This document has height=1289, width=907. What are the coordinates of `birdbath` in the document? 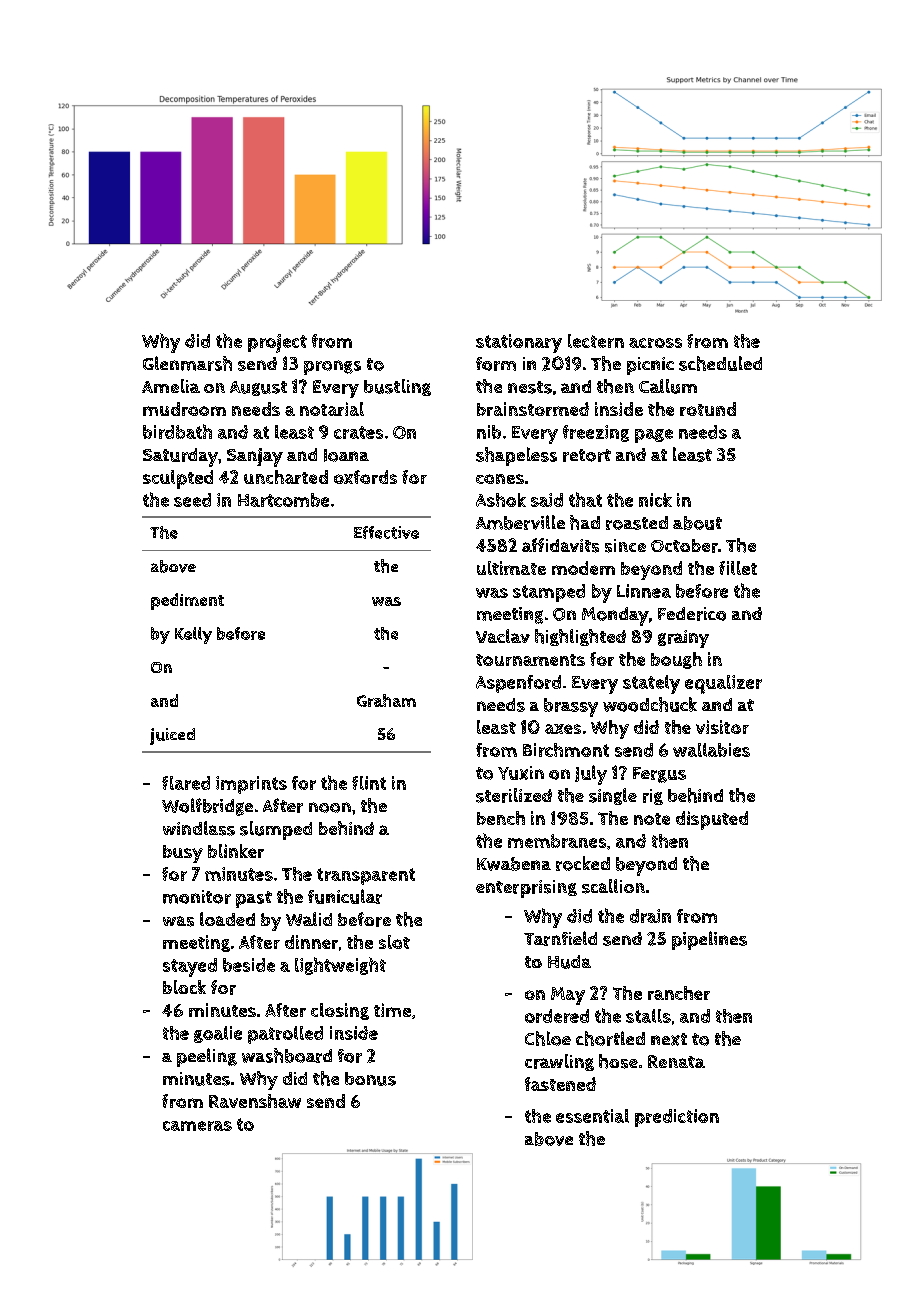 It's located at (177, 431).
